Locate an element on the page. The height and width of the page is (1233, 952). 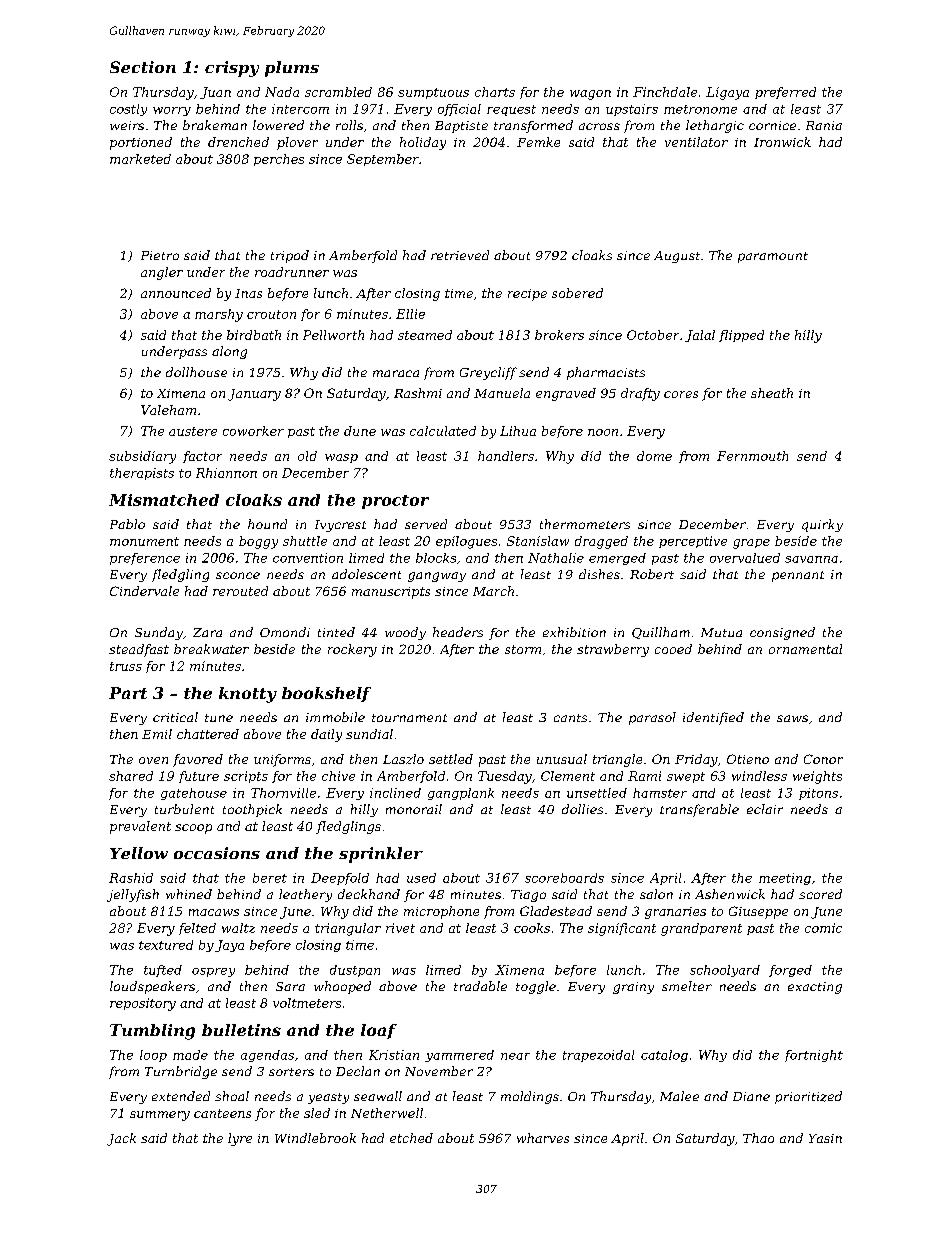
uniforms is located at coordinates (282, 760).
